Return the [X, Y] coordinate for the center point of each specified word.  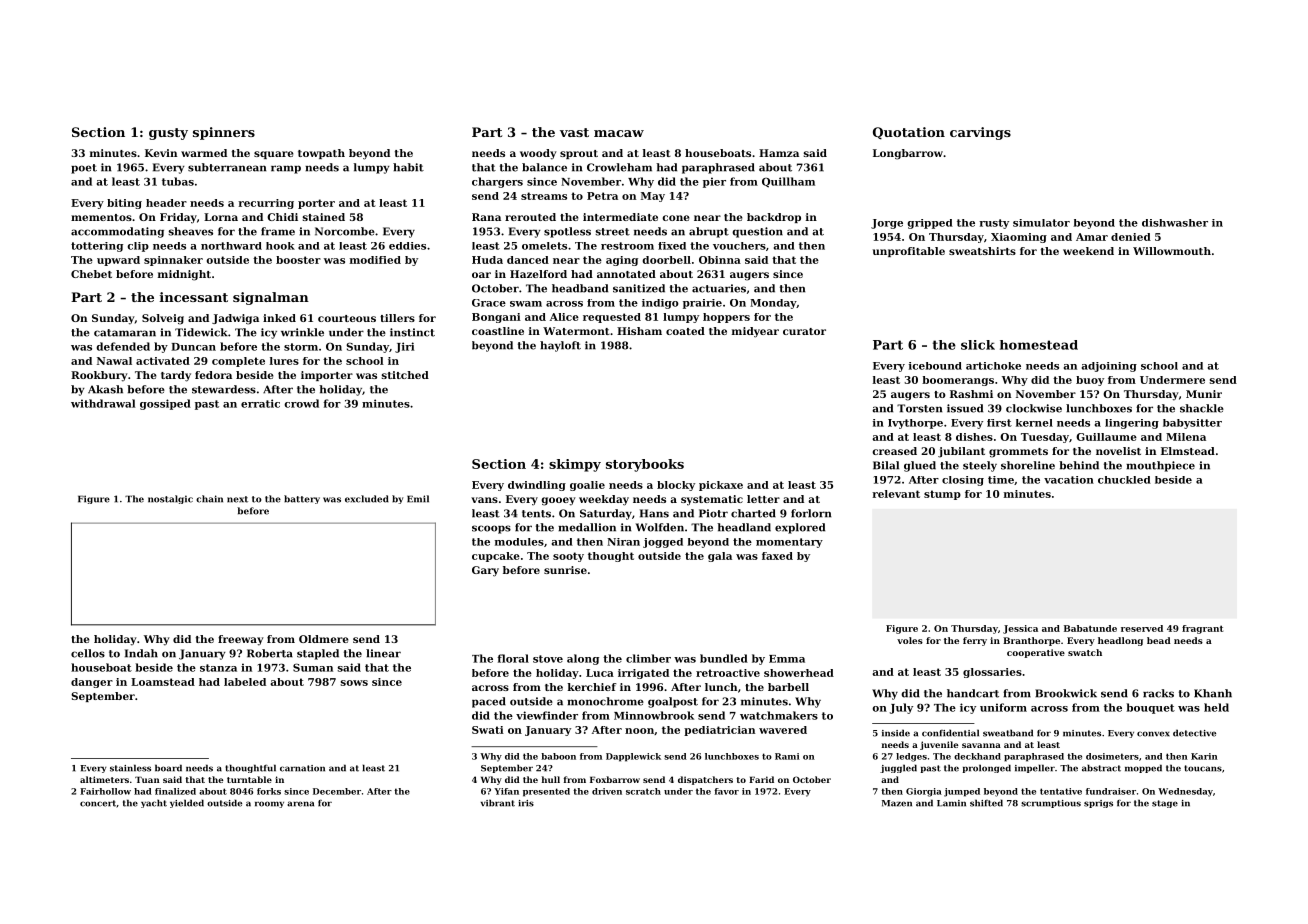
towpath [321, 154]
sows [354, 683]
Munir [1204, 394]
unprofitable [909, 252]
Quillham [788, 182]
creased [894, 451]
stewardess [224, 389]
